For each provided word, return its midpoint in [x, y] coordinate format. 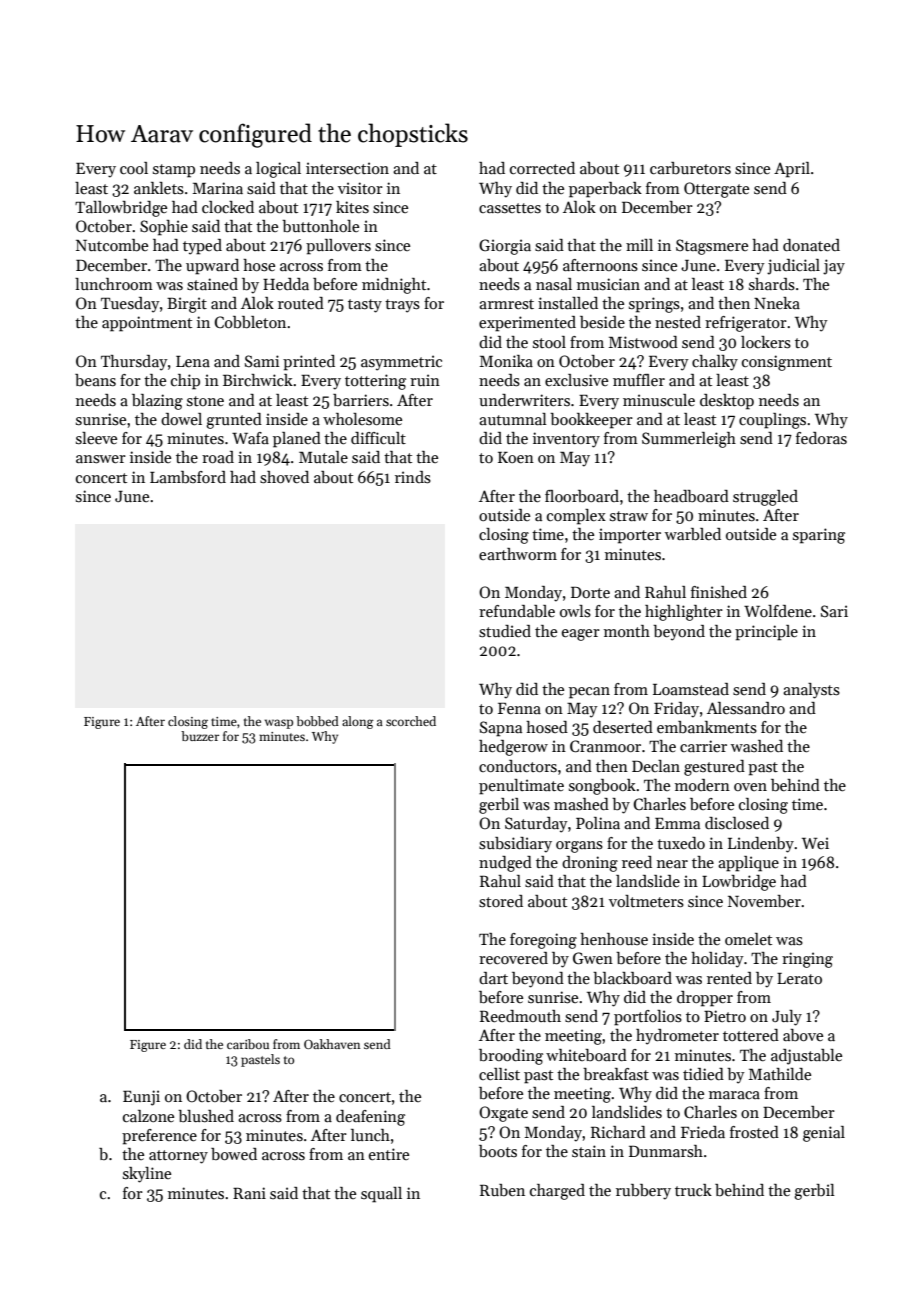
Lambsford [188, 477]
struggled [765, 498]
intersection [347, 168]
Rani [249, 1193]
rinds [413, 477]
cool [134, 168]
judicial [793, 267]
